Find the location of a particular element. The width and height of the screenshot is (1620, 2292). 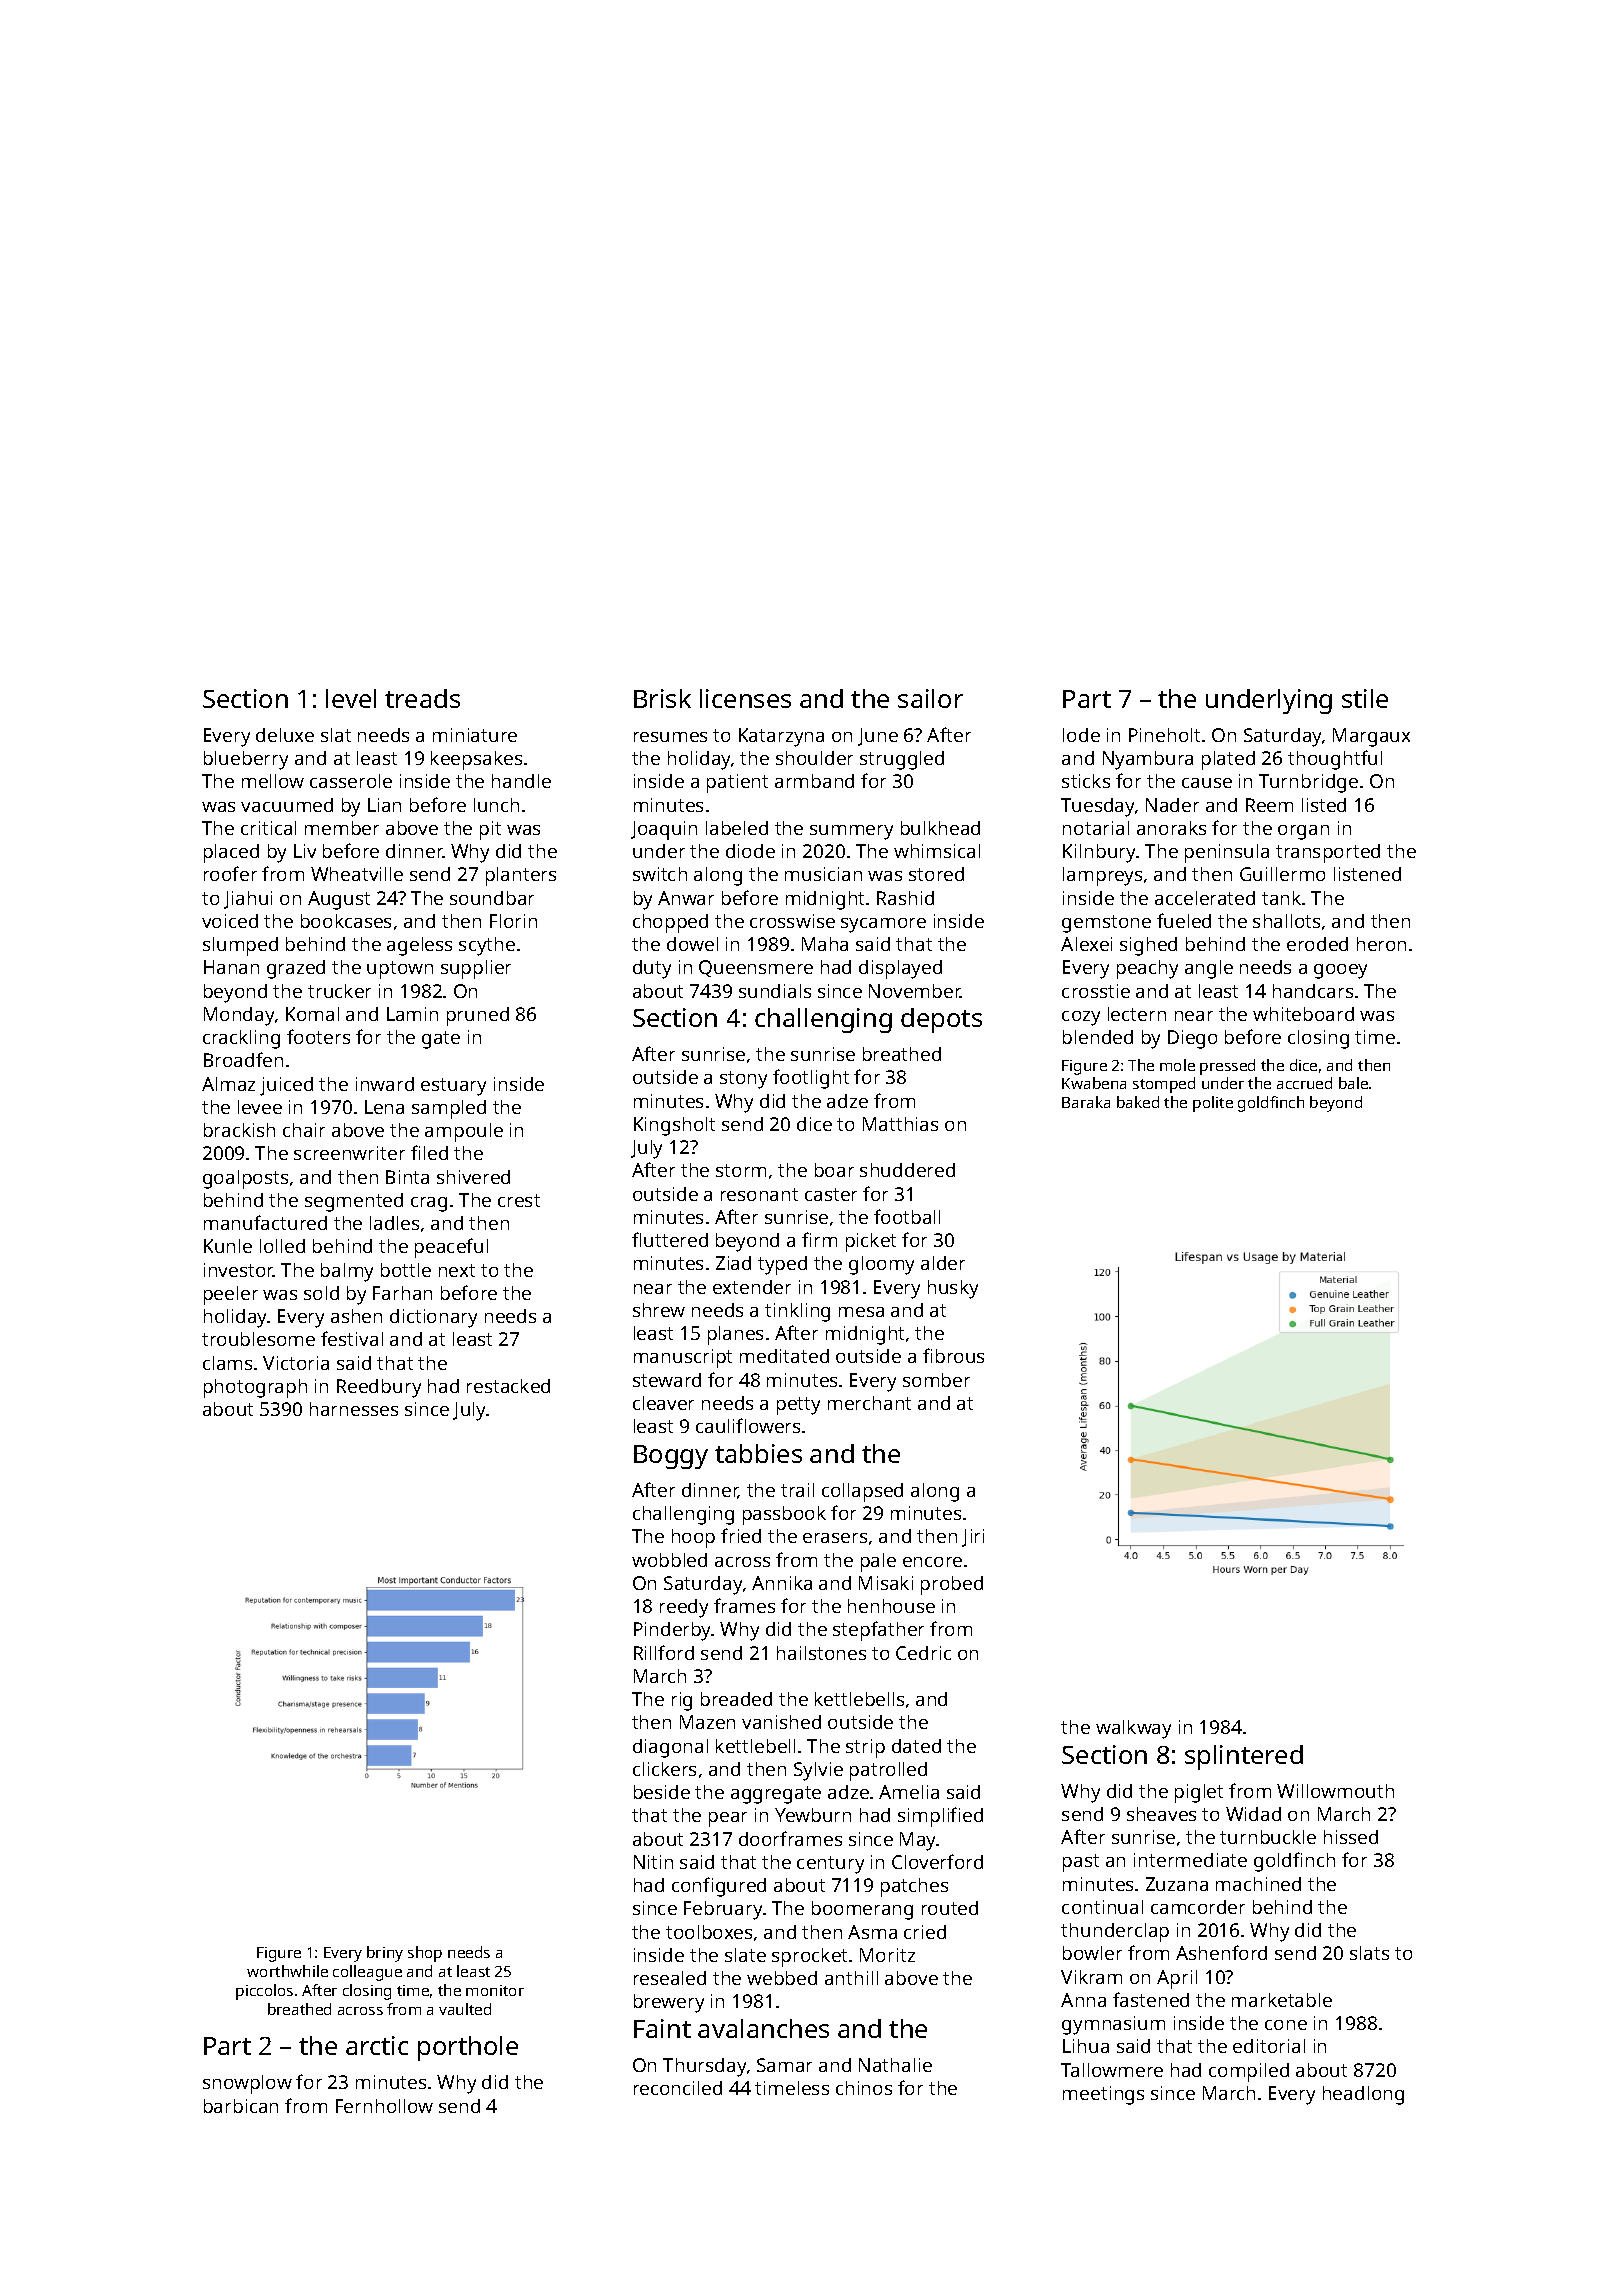

walkway is located at coordinates (1133, 1729).
